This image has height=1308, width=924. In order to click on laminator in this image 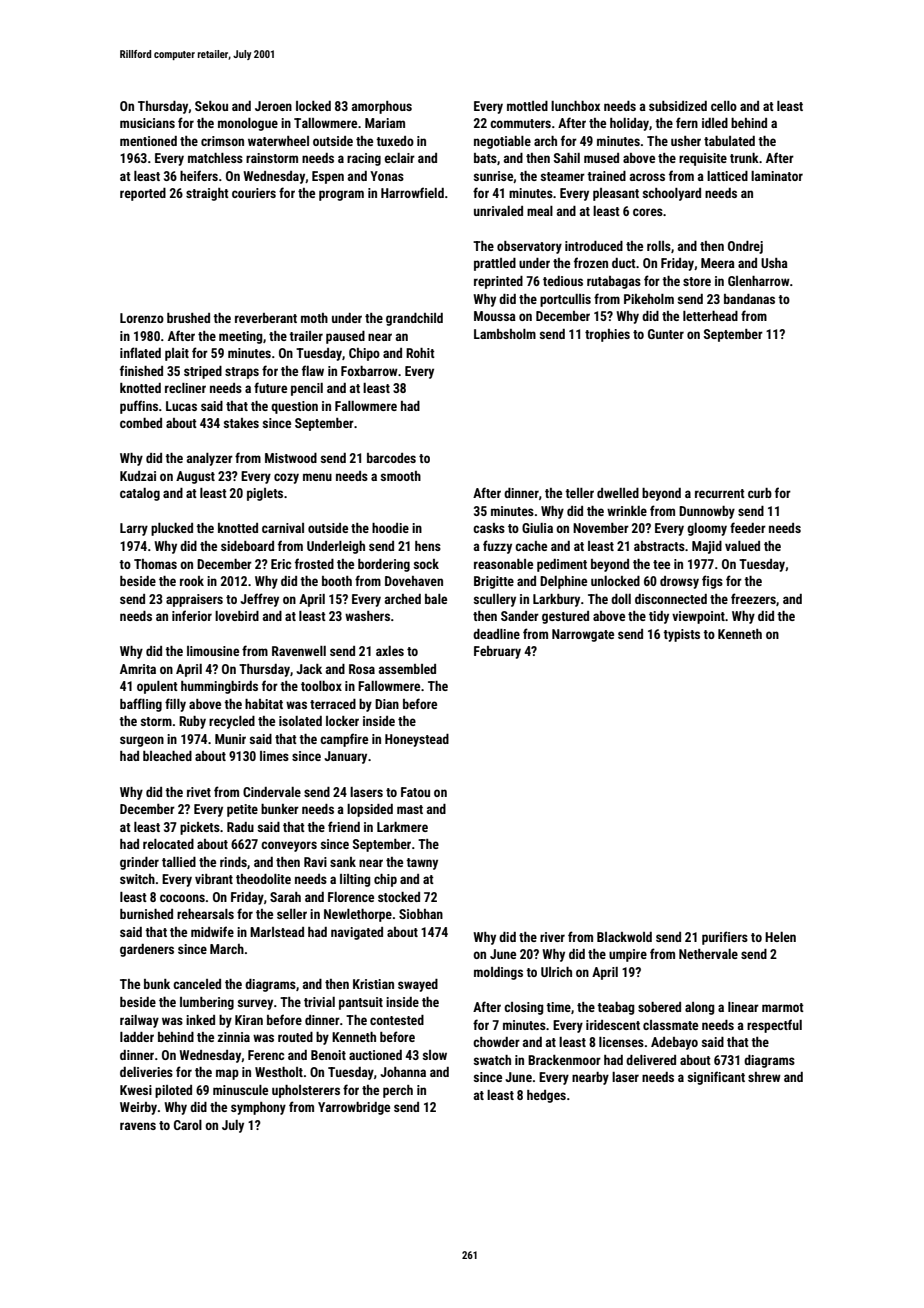, I will do `click(777, 176)`.
